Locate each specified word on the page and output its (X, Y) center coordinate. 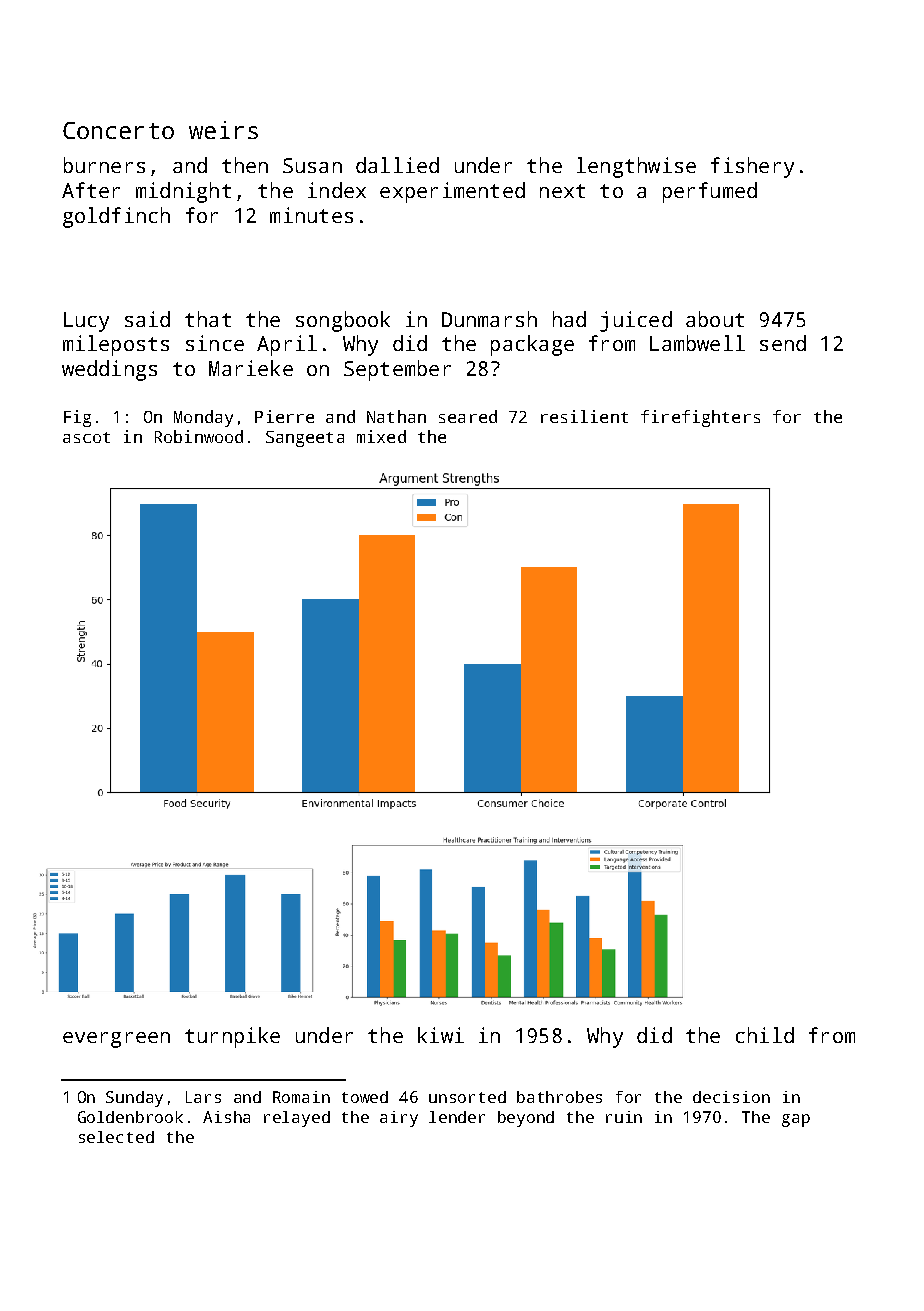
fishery (752, 167)
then (245, 165)
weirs (223, 130)
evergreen (116, 1040)
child (765, 1035)
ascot (86, 437)
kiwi (441, 1035)
